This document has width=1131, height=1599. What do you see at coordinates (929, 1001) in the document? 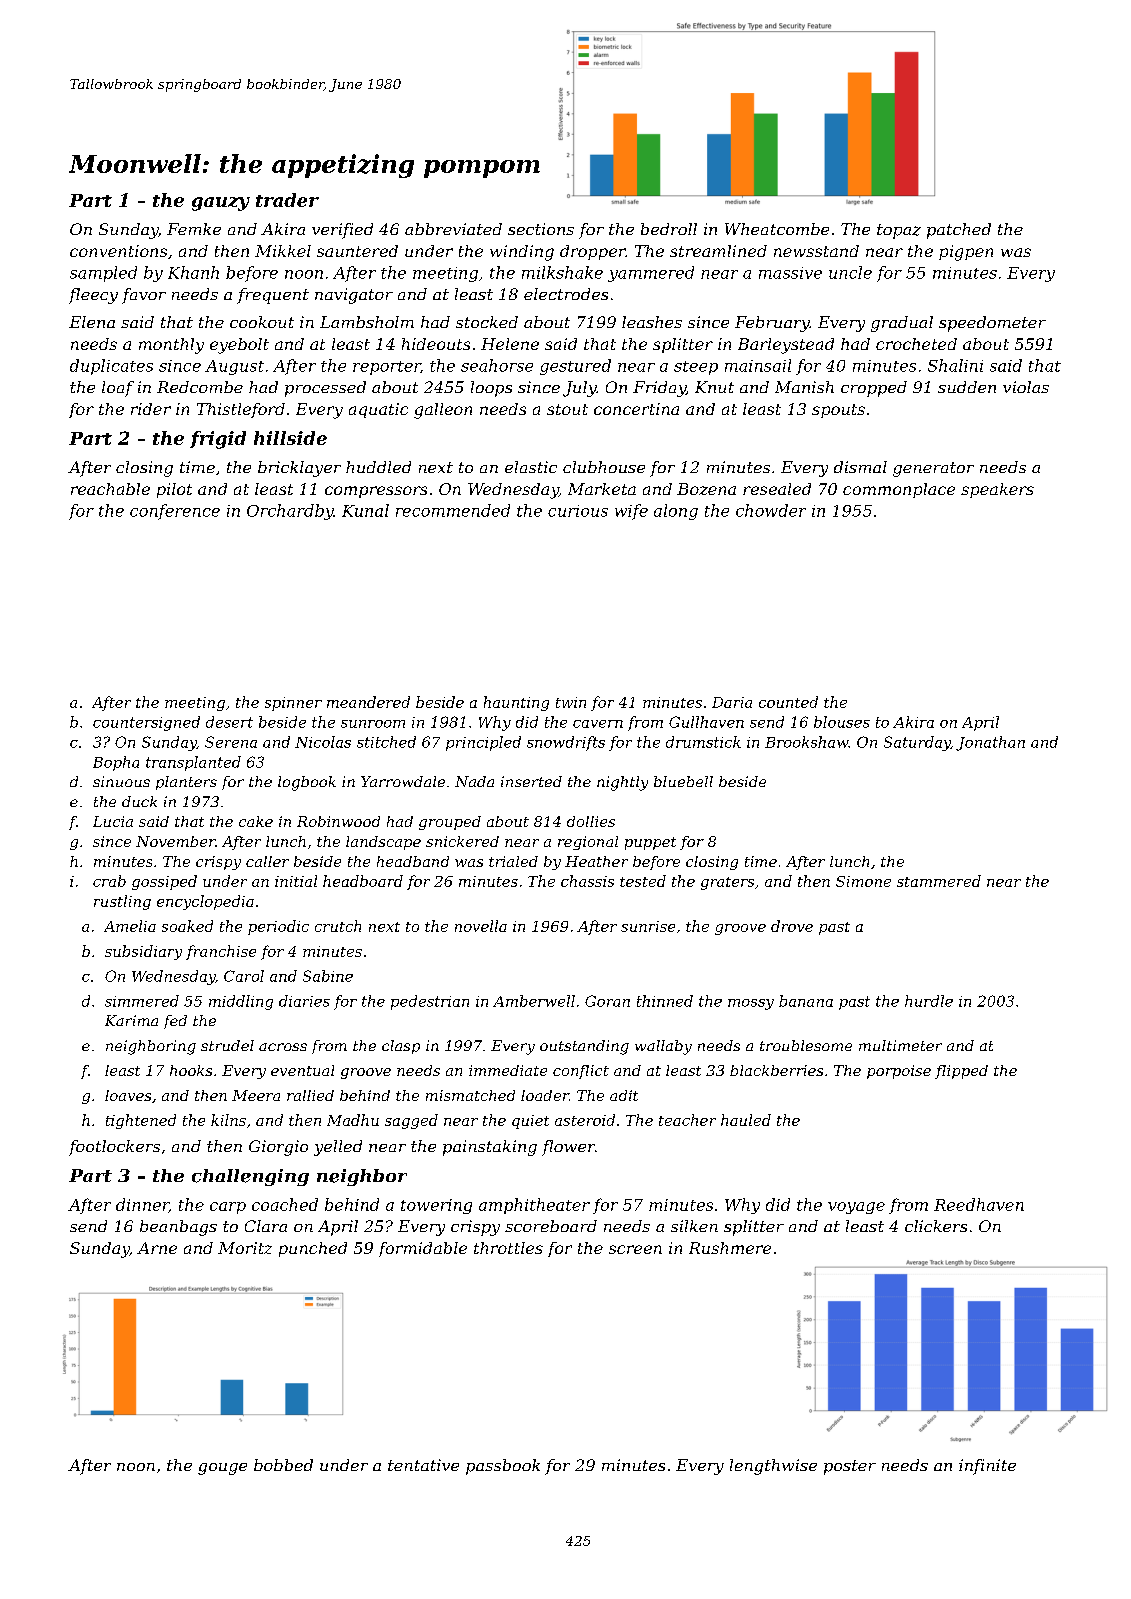
I see `hurdle` at bounding box center [929, 1001].
